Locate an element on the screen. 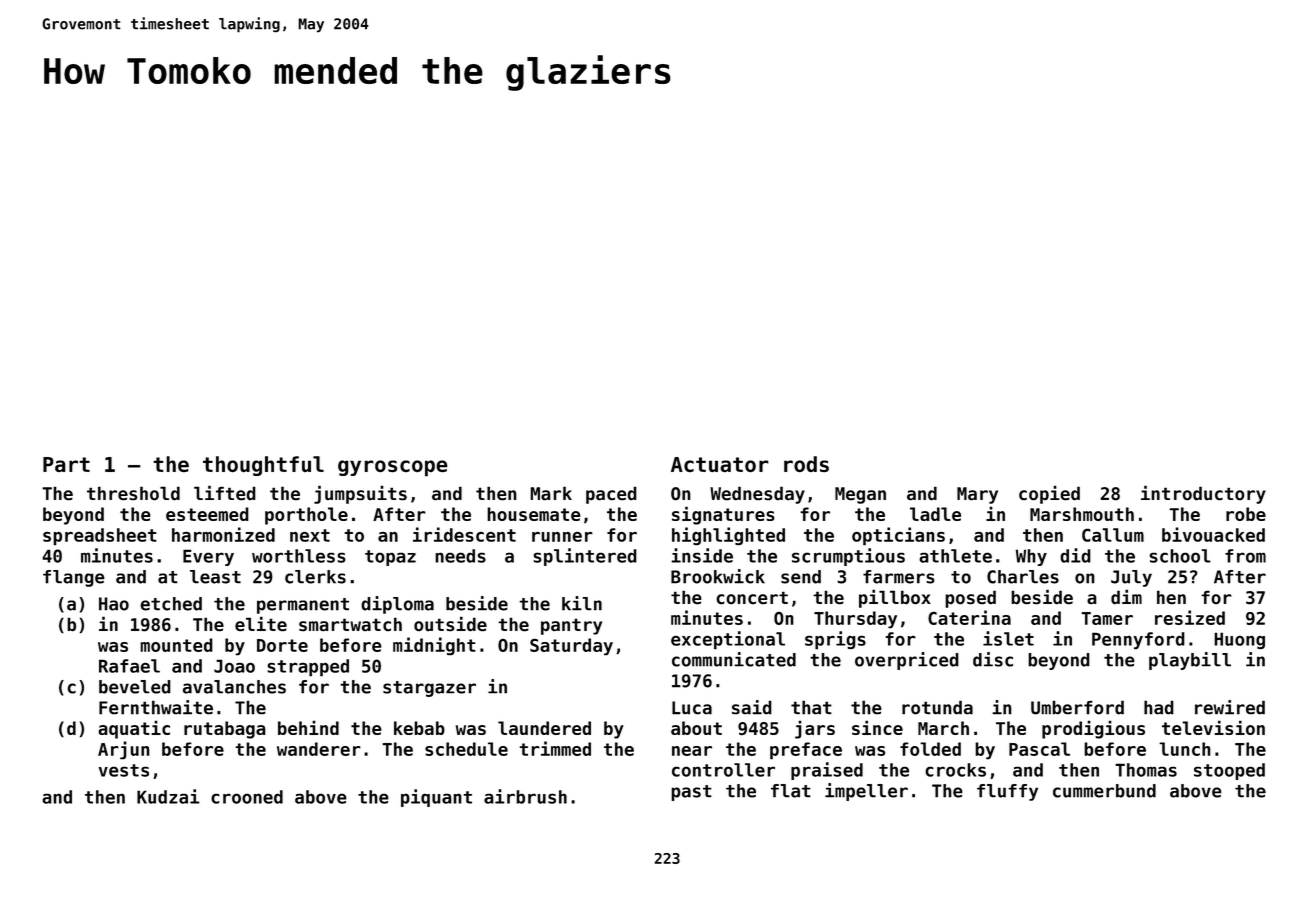 The width and height of the screenshot is (1308, 924). threshold is located at coordinates (133, 493).
